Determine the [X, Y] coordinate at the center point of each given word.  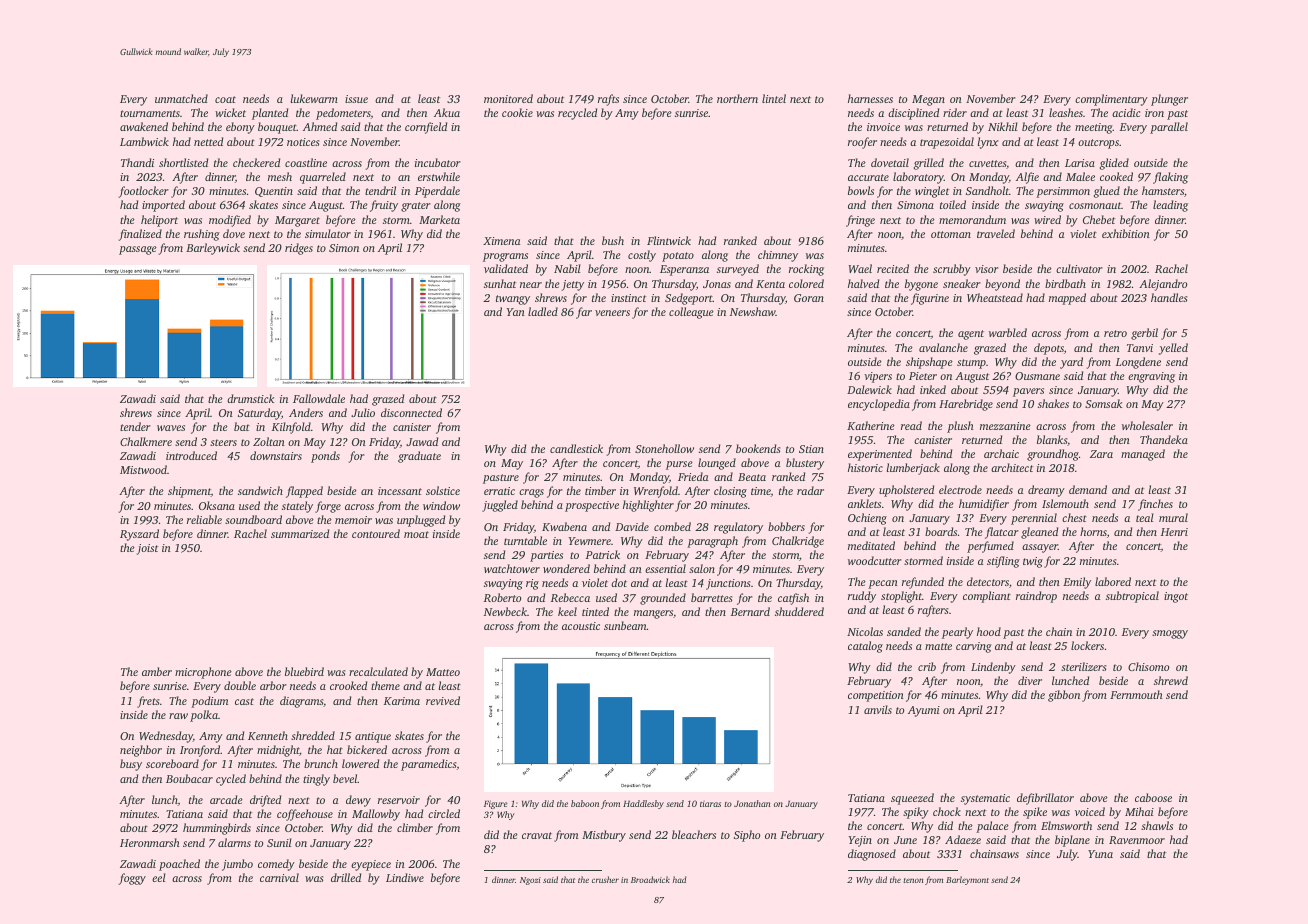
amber [157, 671]
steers [223, 442]
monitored [508, 98]
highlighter [648, 506]
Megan [928, 100]
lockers [1087, 645]
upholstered [906, 491]
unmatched [181, 98]
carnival [279, 877]
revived [443, 700]
